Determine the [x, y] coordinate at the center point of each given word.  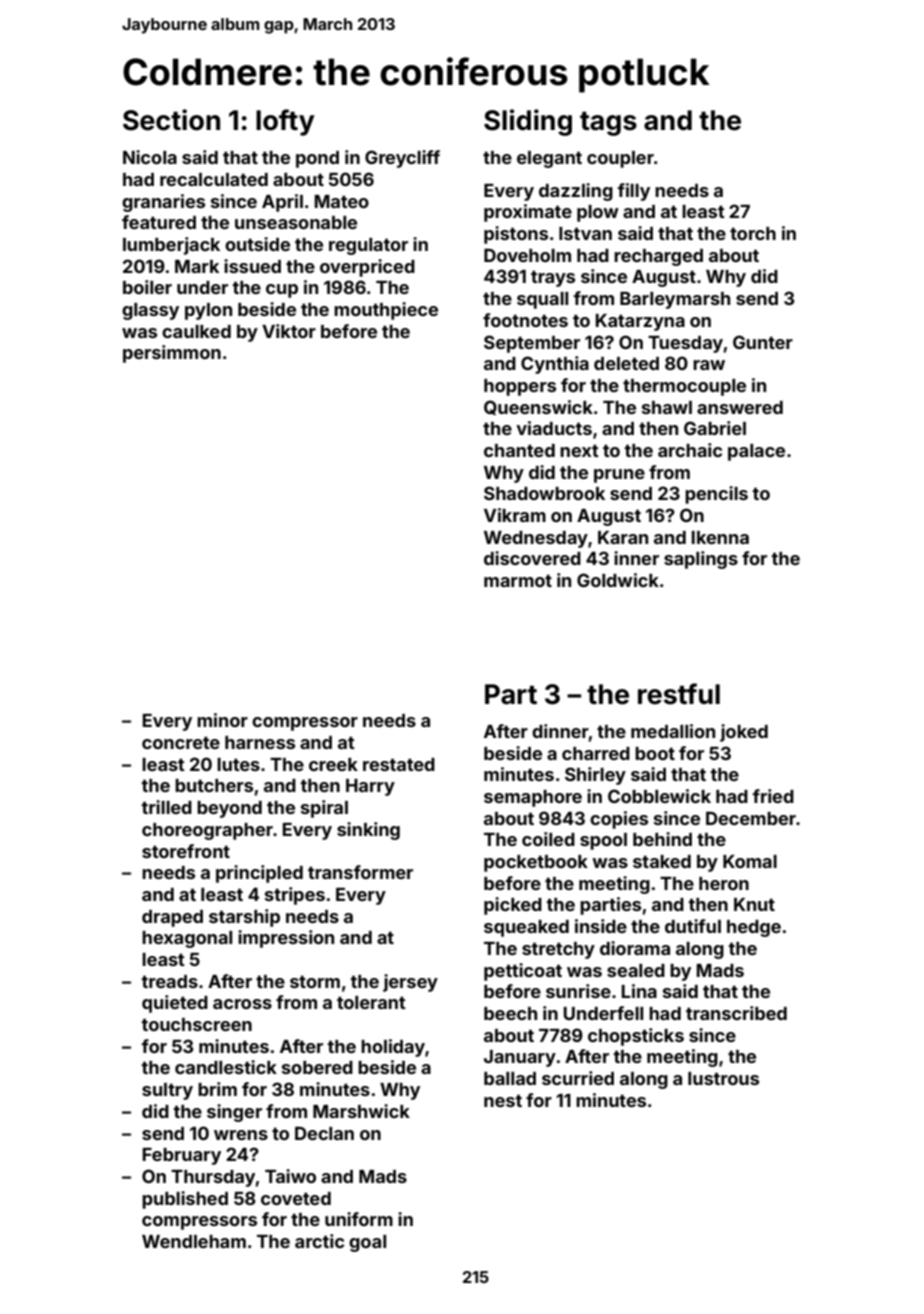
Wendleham [194, 1241]
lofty [285, 122]
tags [608, 124]
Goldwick [618, 580]
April [282, 203]
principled [259, 874]
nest [503, 1100]
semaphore [533, 798]
